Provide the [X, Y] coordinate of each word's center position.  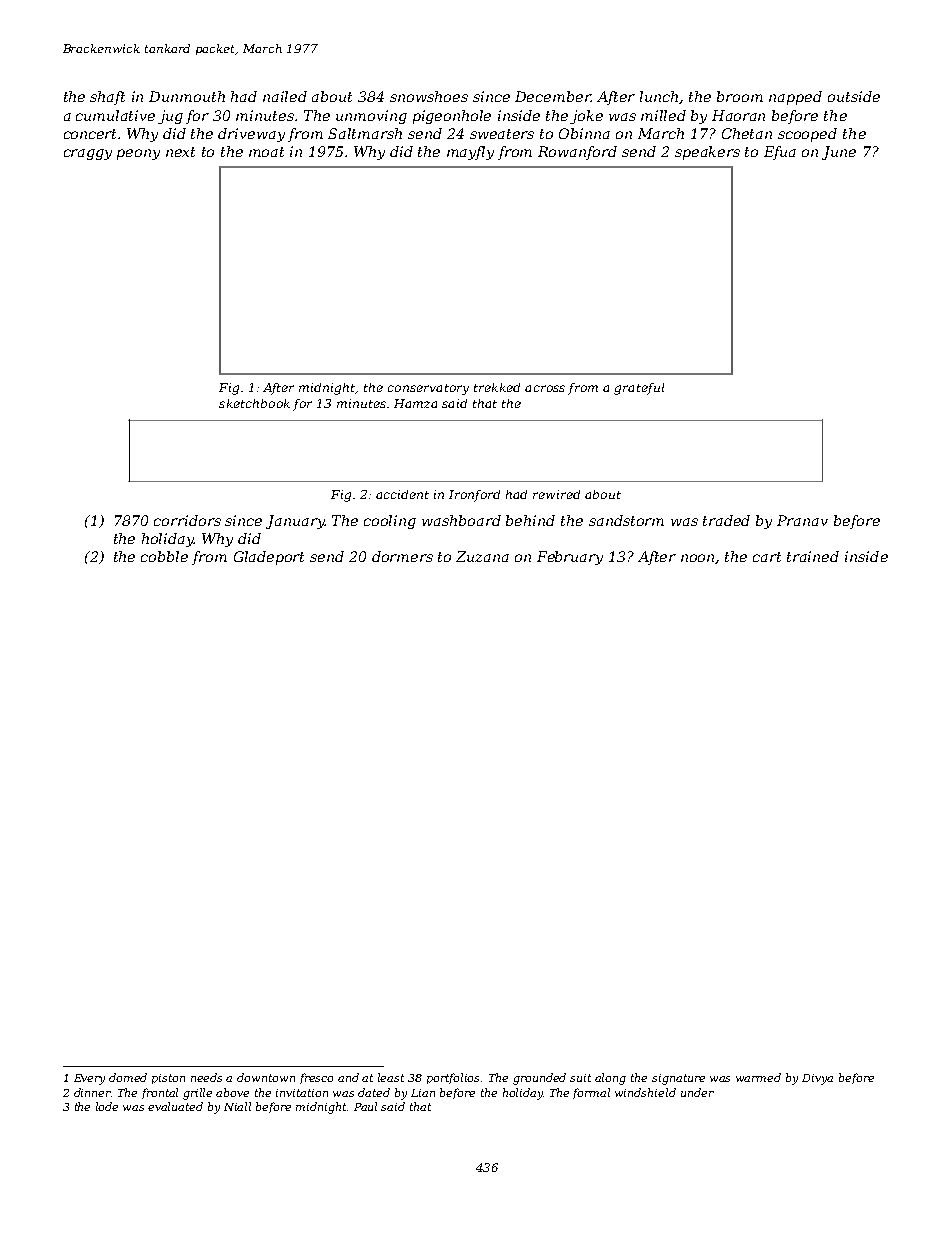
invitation [302, 1093]
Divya [817, 1079]
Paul [365, 1106]
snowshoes [429, 96]
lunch [659, 96]
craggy [88, 154]
